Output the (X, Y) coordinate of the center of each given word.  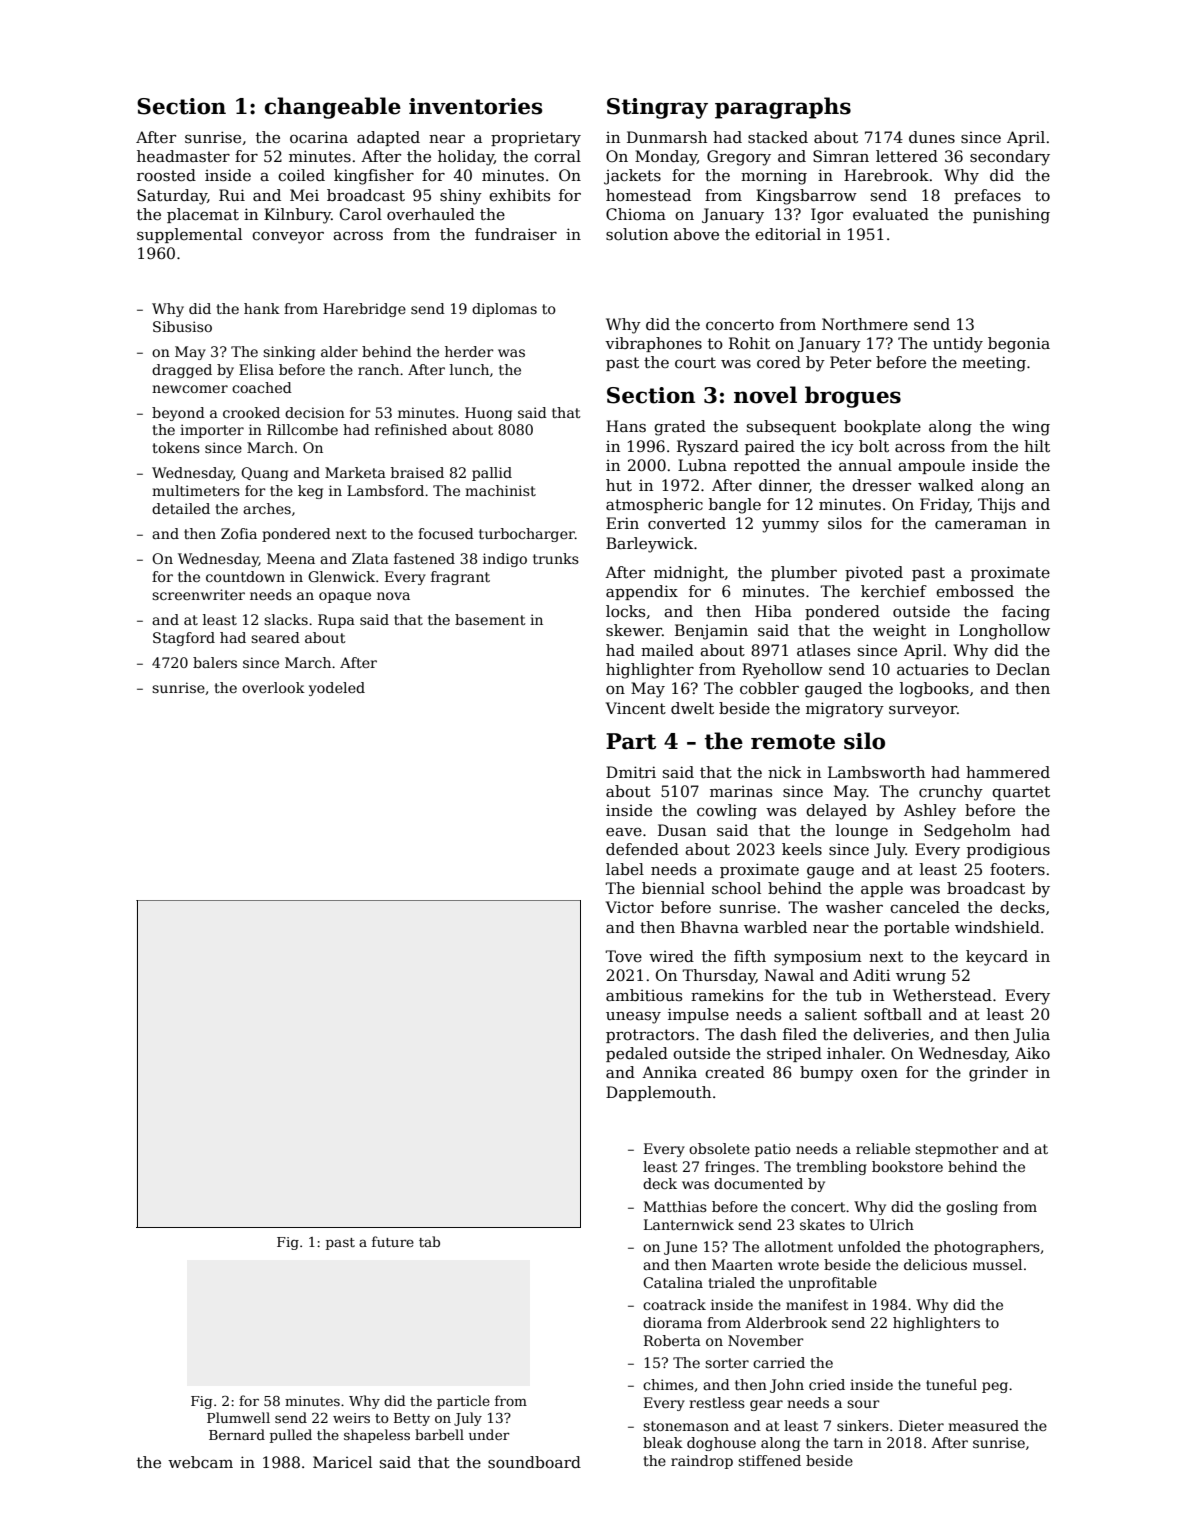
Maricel (342, 1462)
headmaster (183, 156)
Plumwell (238, 1417)
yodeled (337, 689)
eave (624, 832)
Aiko (1032, 1053)
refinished (411, 429)
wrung (921, 979)
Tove (623, 956)
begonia (1019, 345)
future (393, 1241)
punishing (1011, 216)
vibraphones (653, 344)
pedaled (637, 1054)
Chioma (636, 214)
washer (854, 907)
